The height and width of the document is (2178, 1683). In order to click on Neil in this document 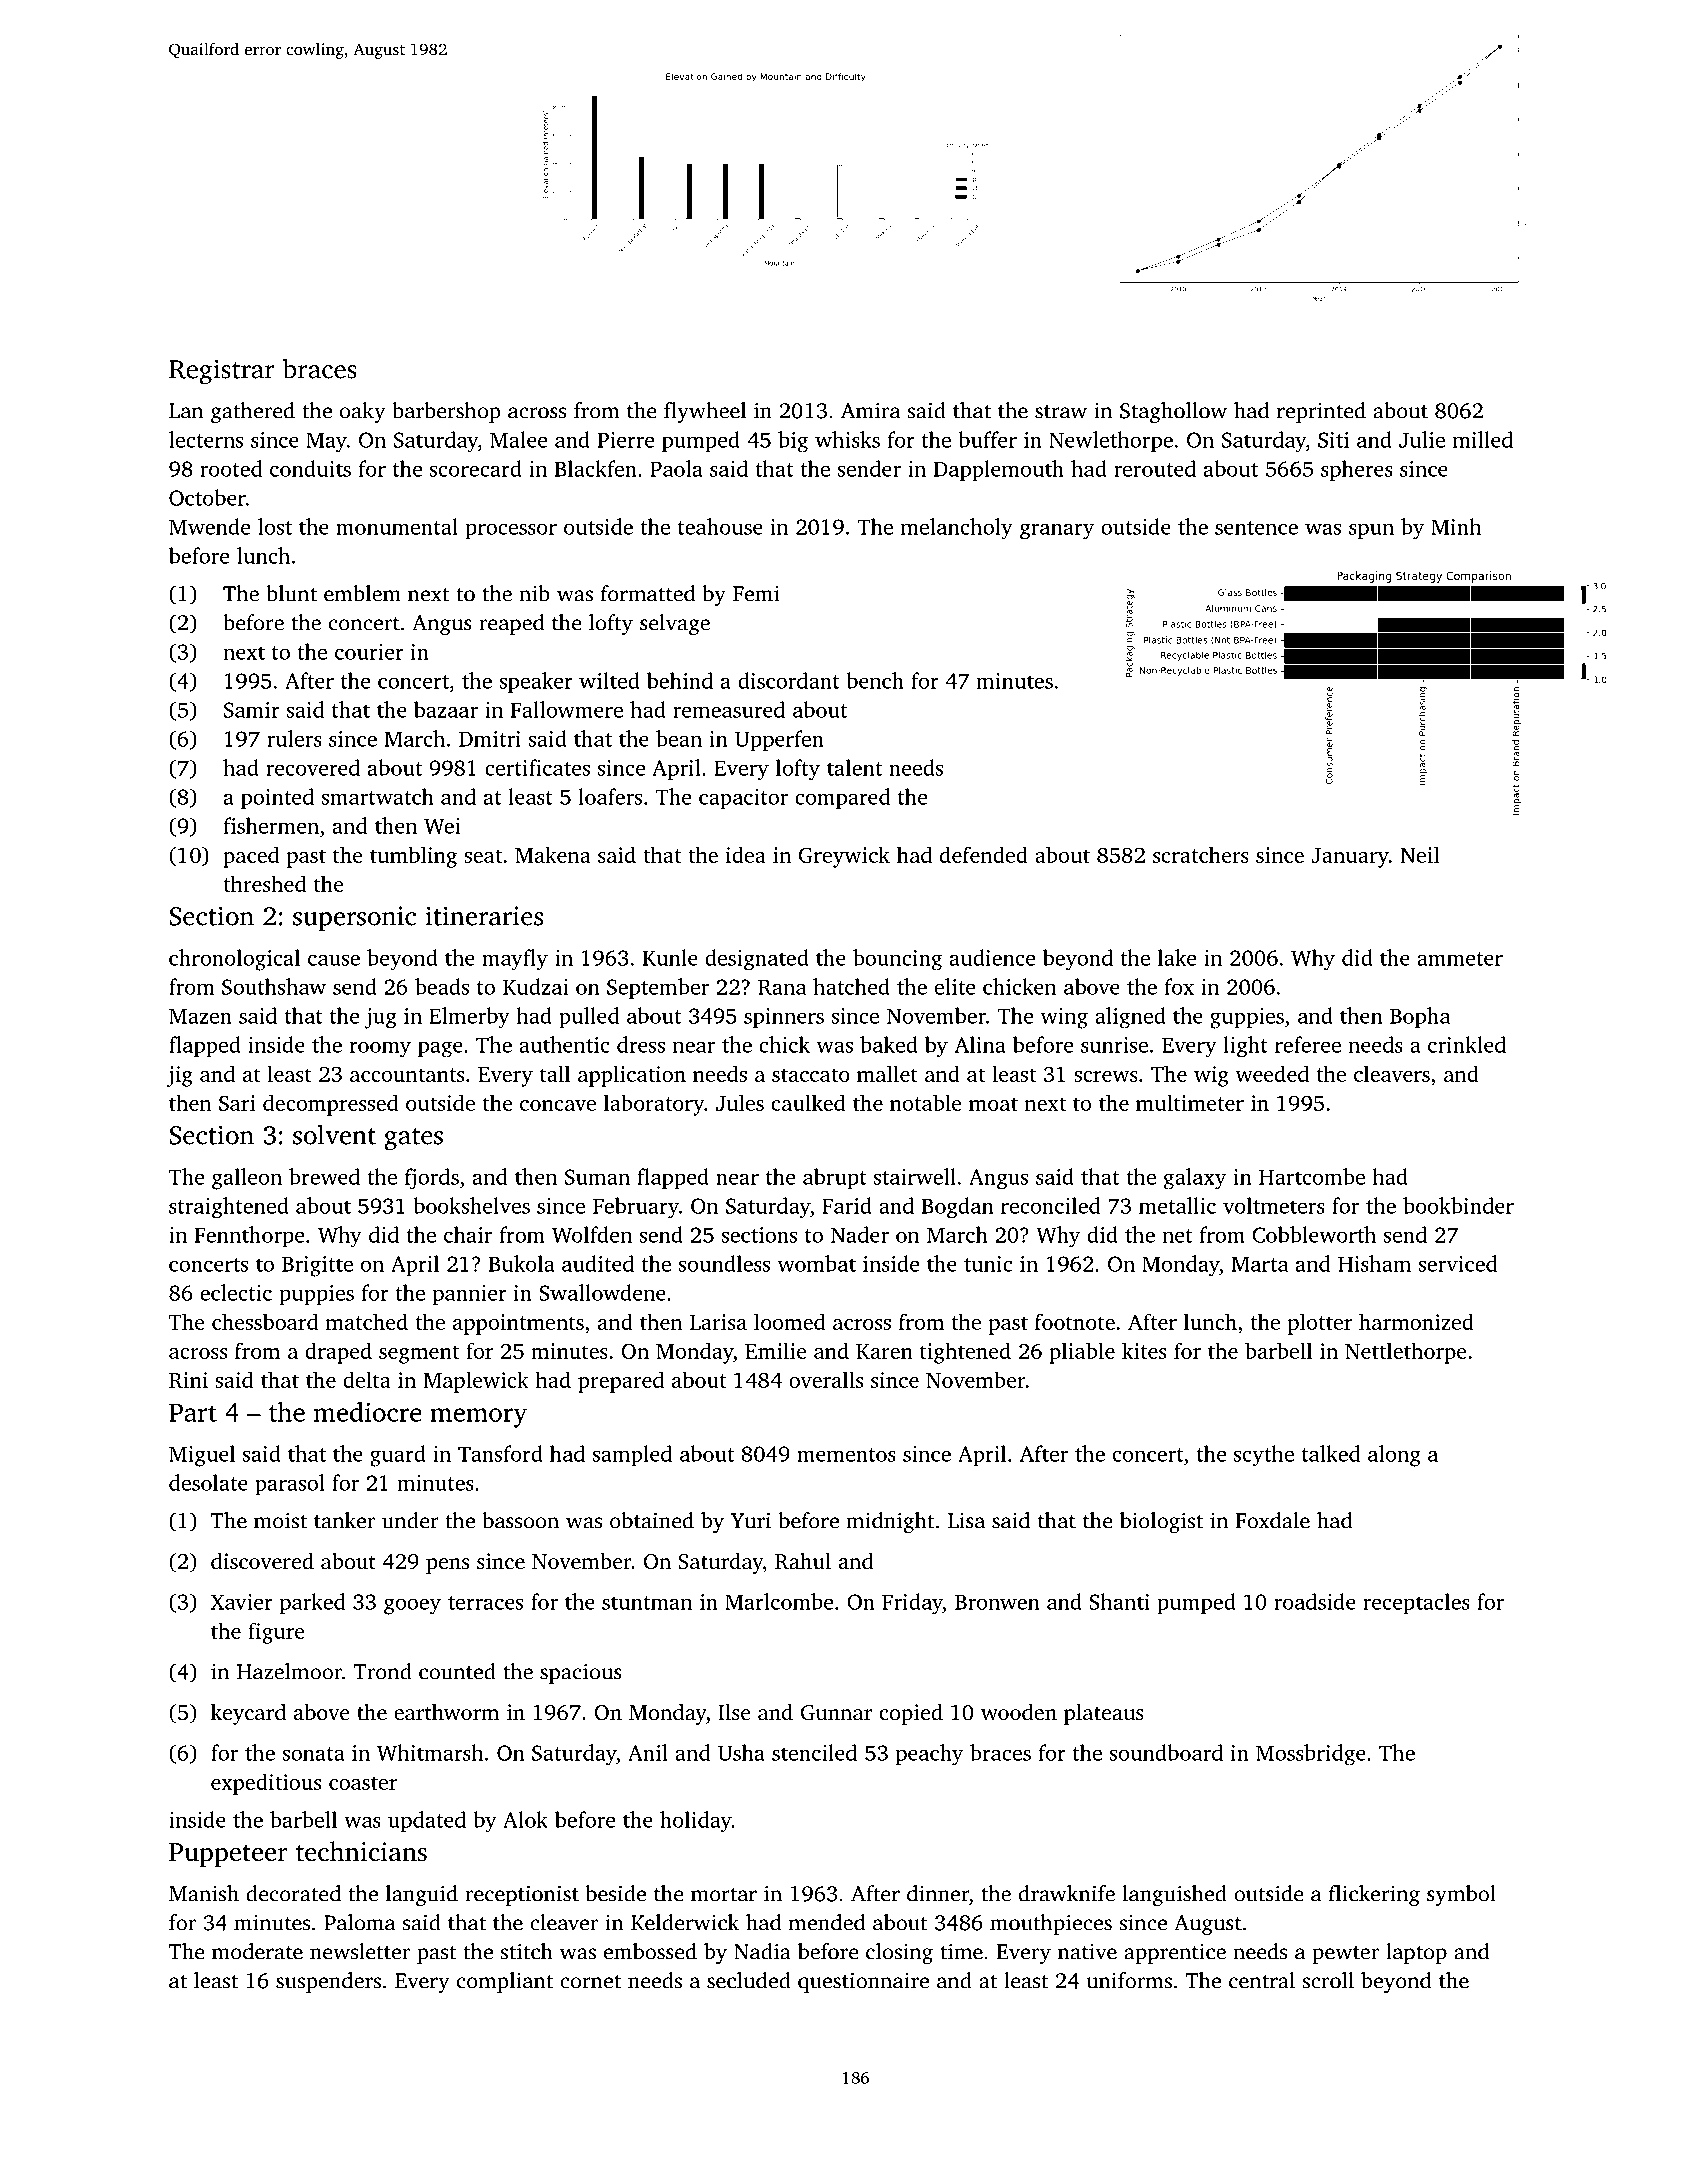, I will do `click(1420, 854)`.
